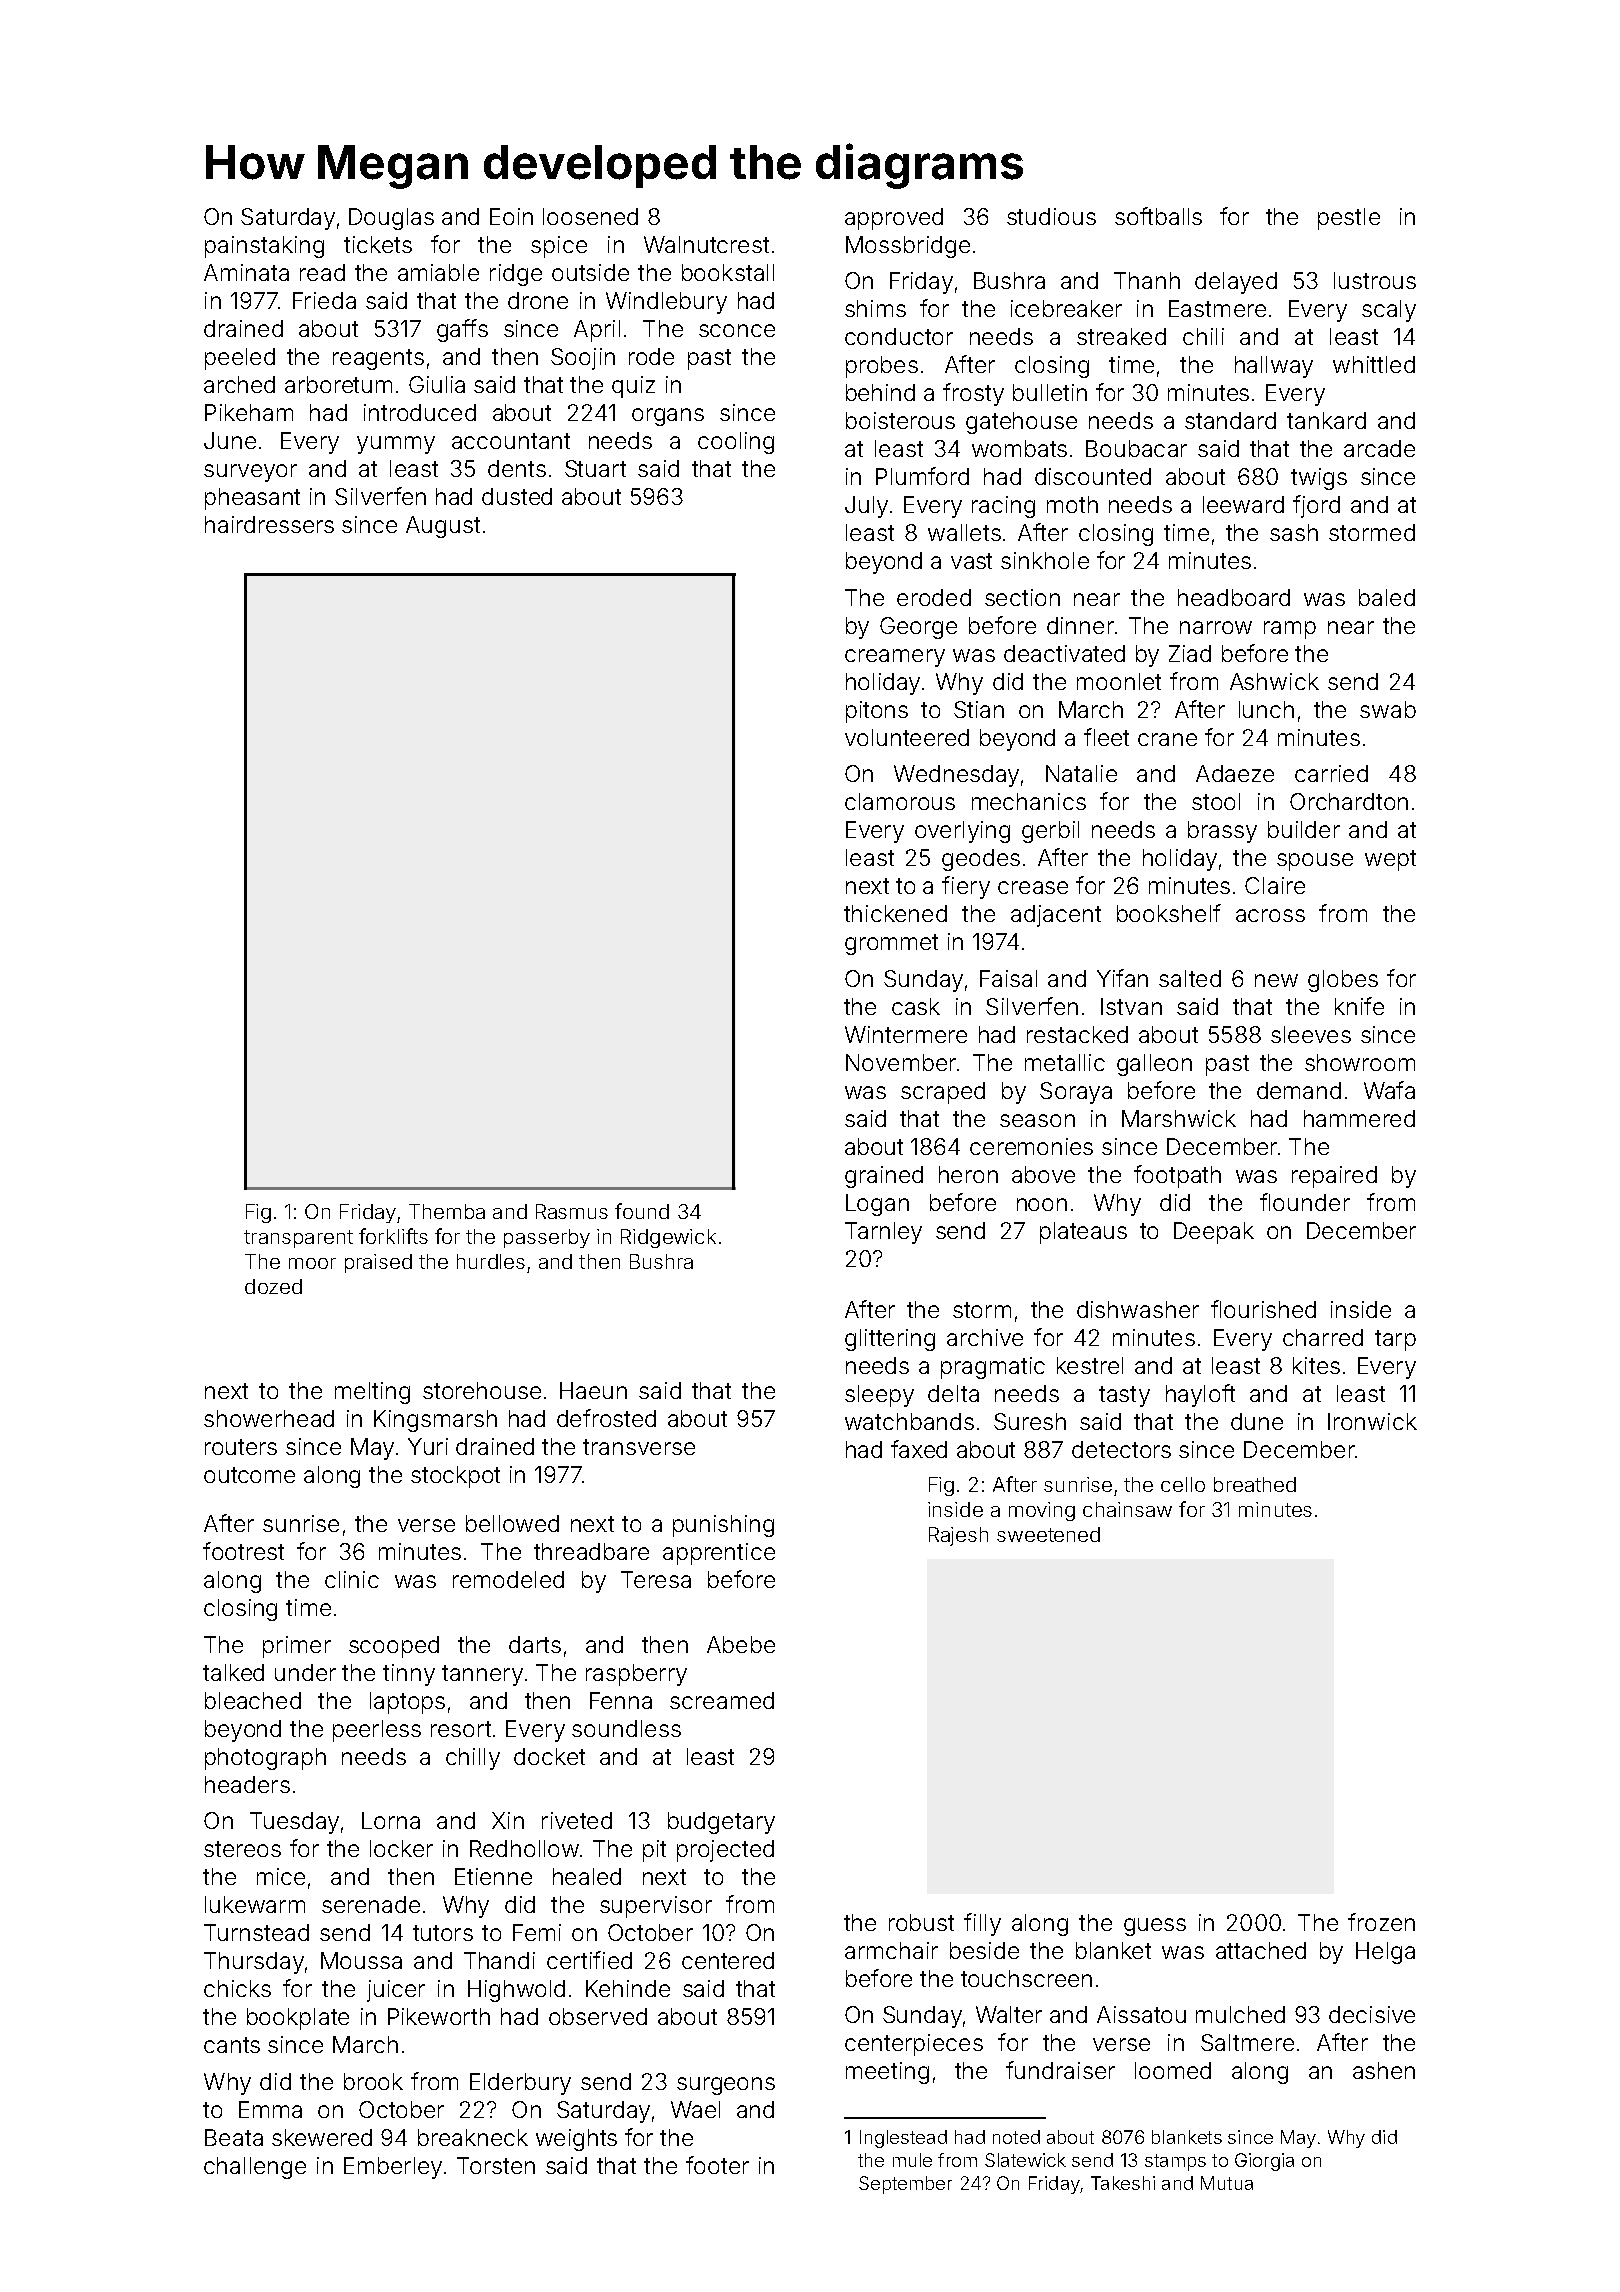 The width and height of the document is (1620, 2292). I want to click on praised, so click(378, 1263).
